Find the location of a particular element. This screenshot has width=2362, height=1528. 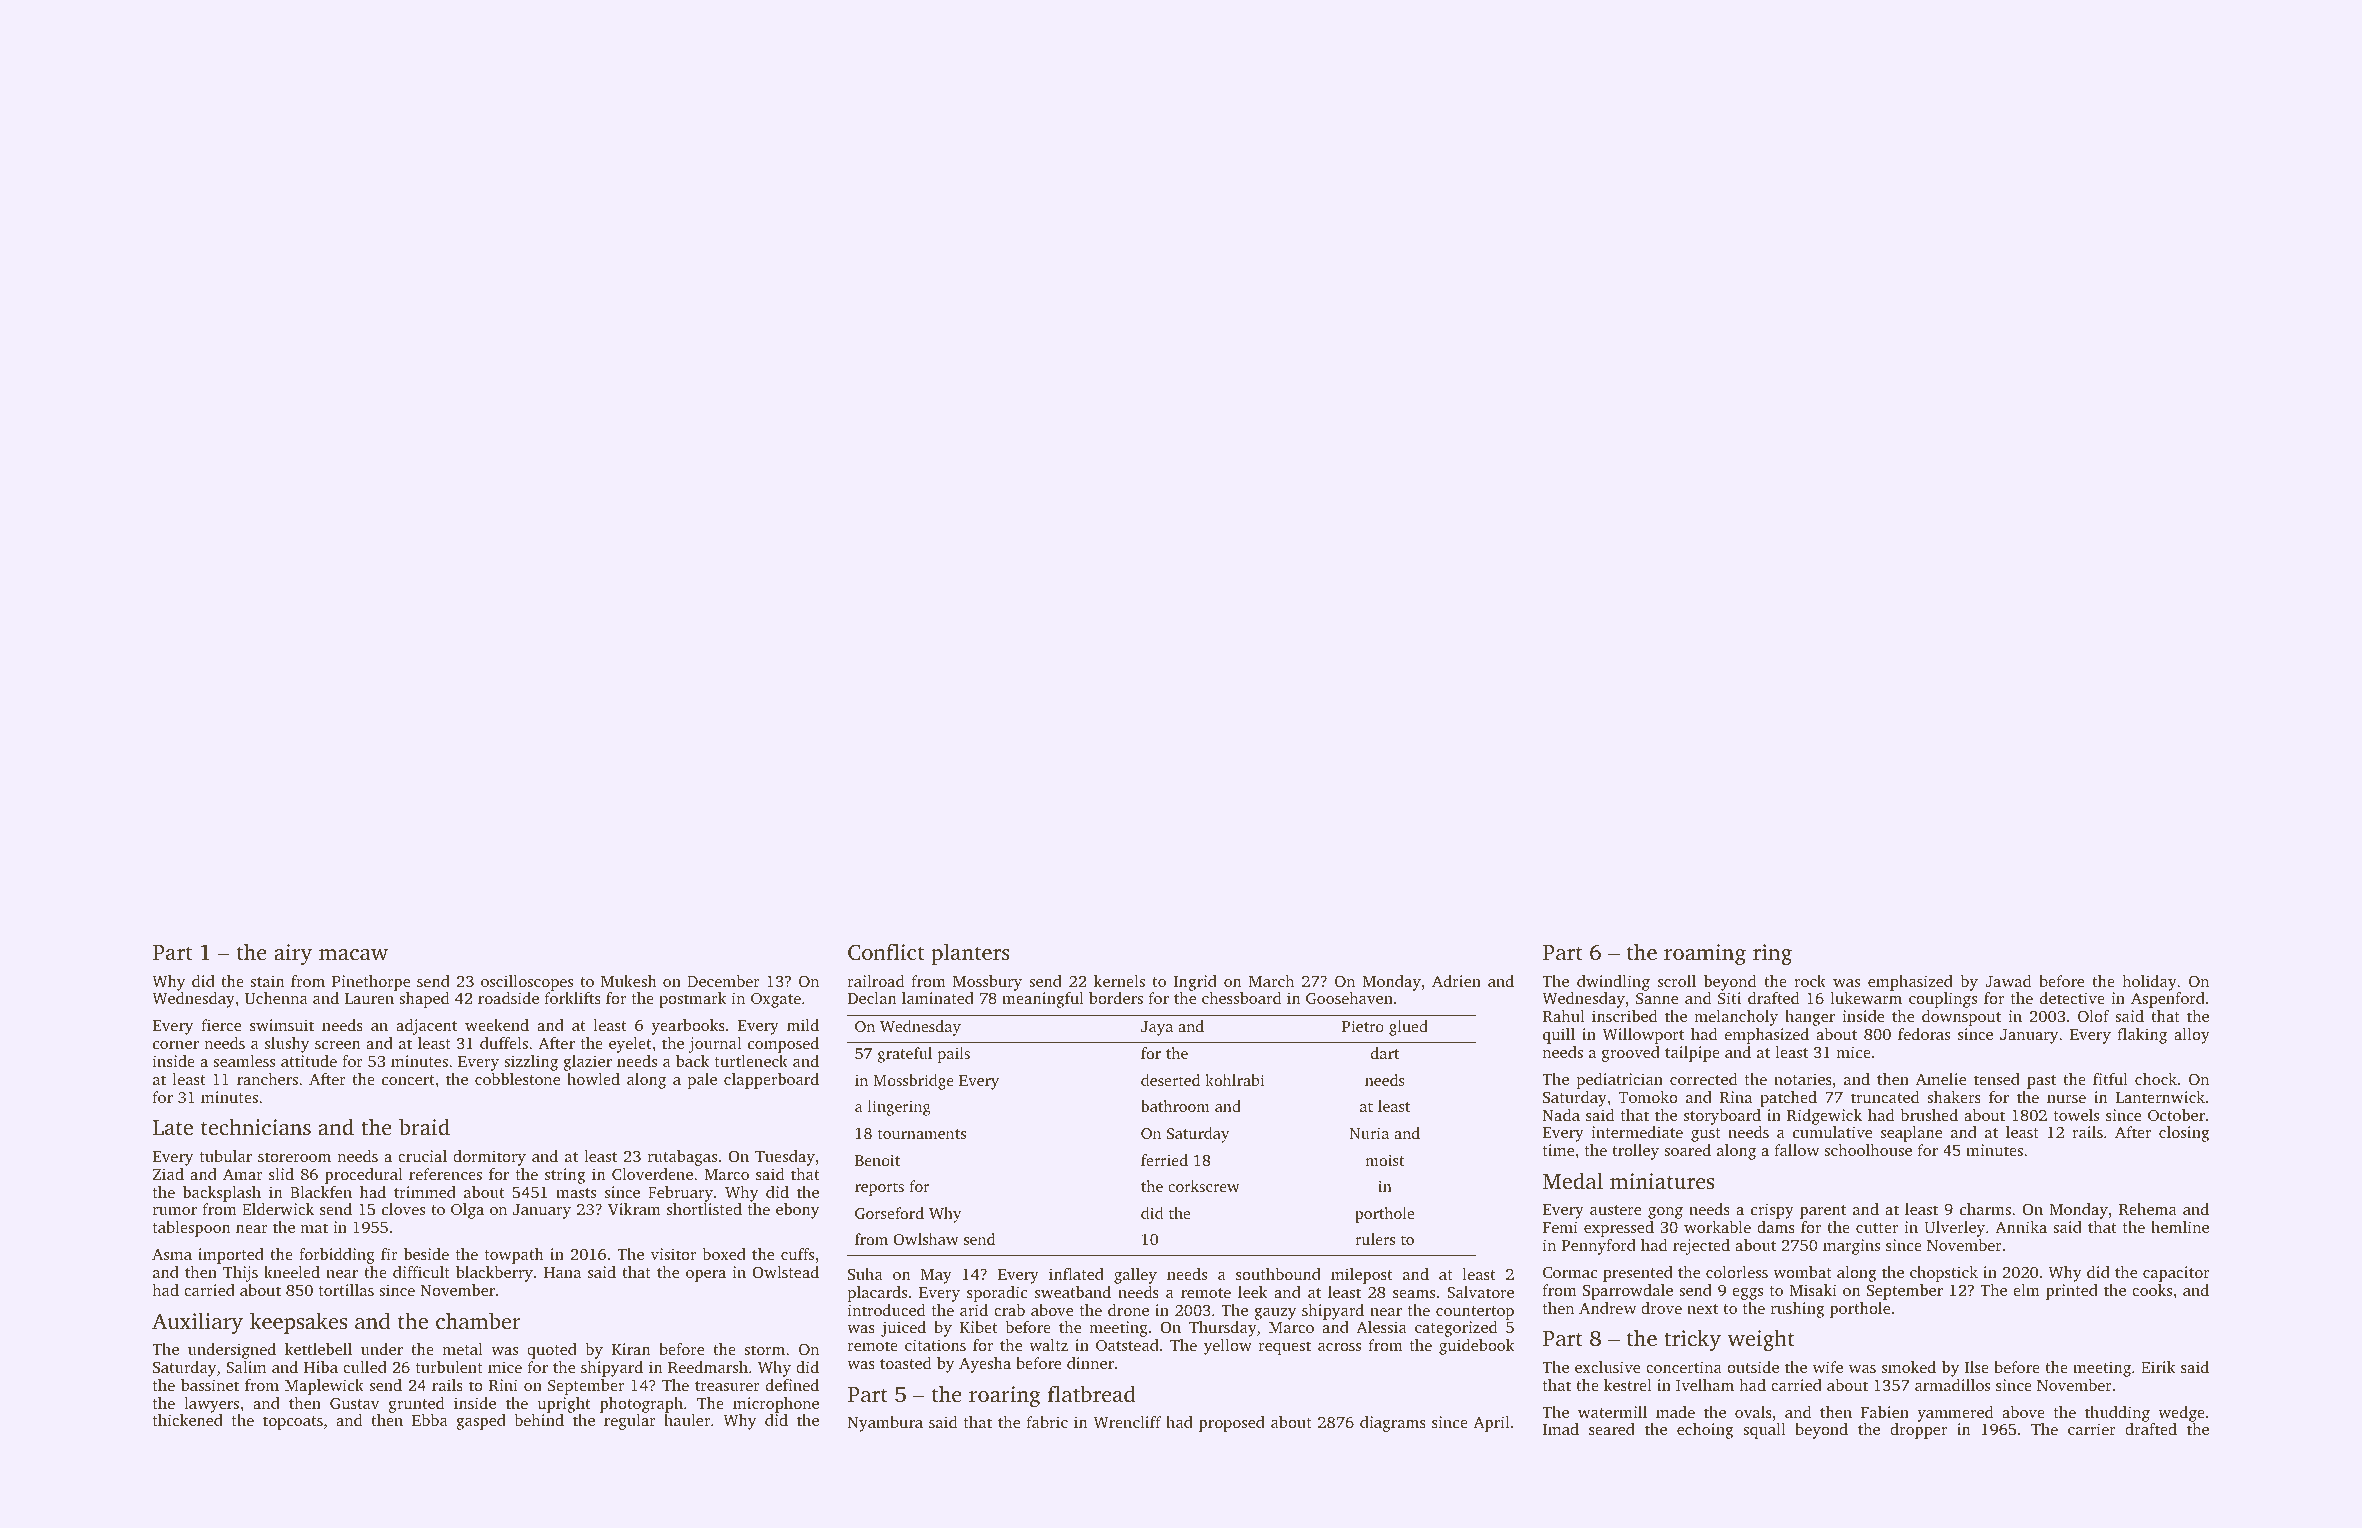

Conflict is located at coordinates (886, 952).
